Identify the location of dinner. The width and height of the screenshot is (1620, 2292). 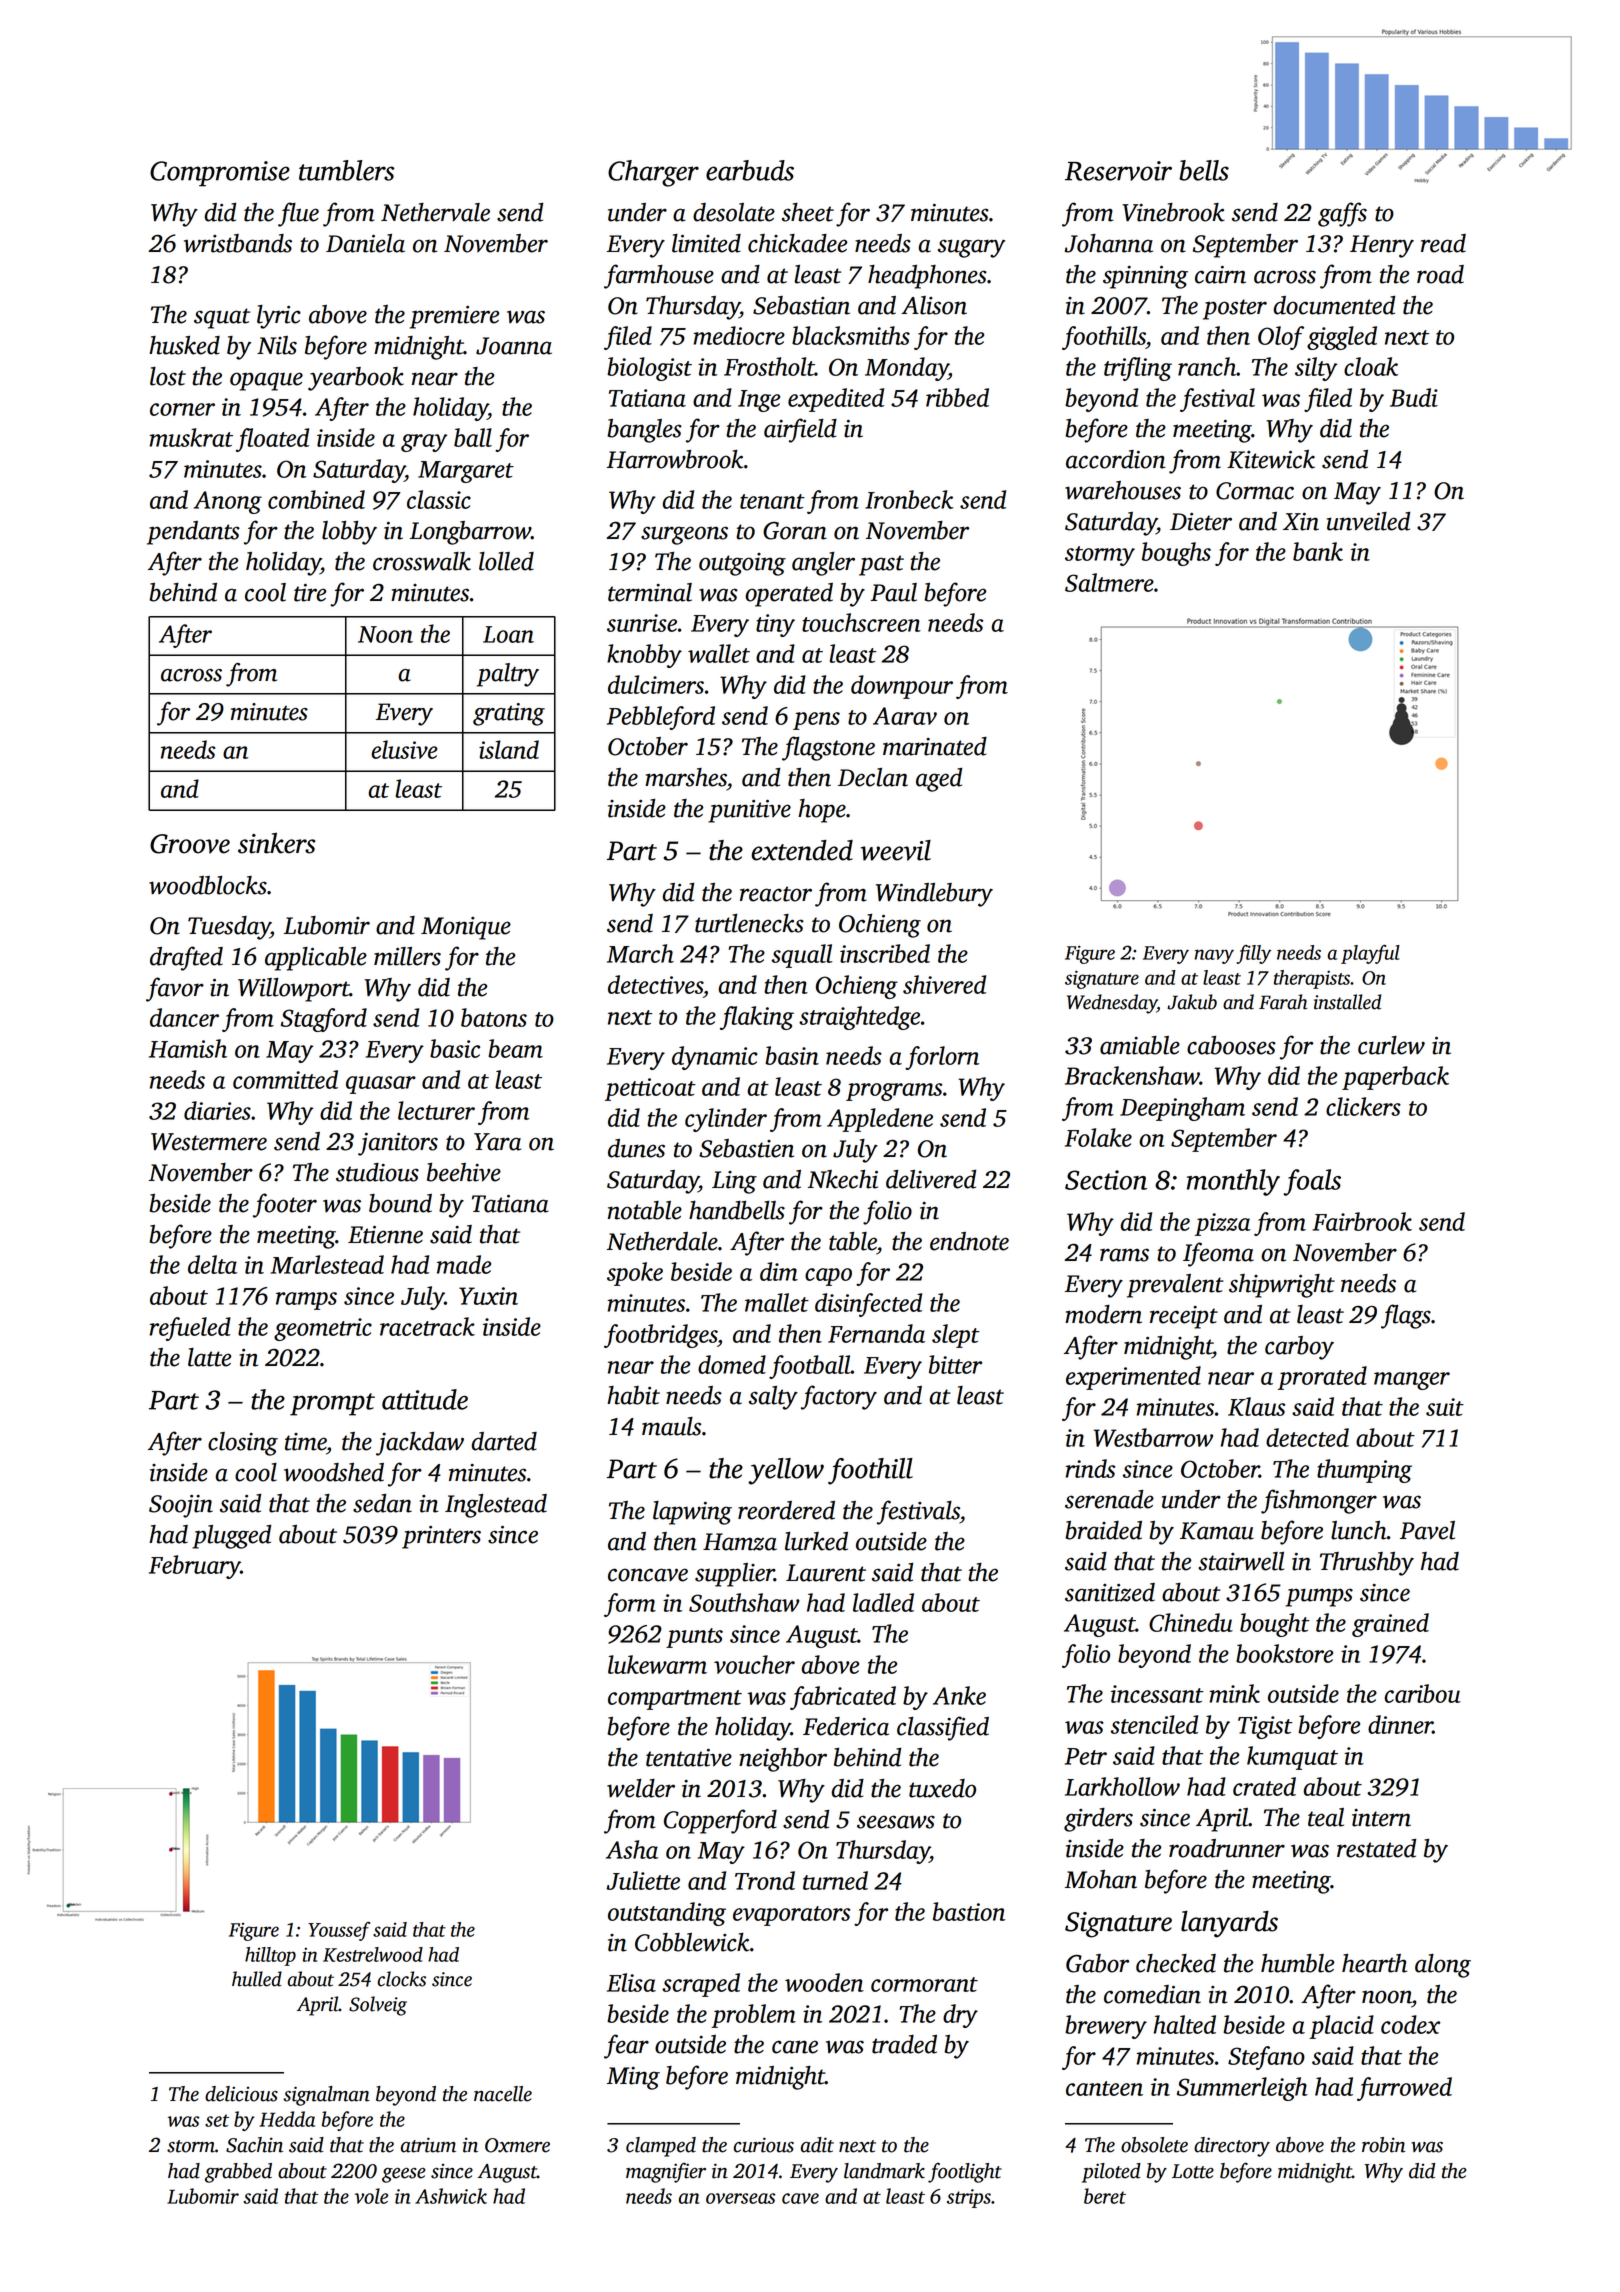
(1400, 1724).
